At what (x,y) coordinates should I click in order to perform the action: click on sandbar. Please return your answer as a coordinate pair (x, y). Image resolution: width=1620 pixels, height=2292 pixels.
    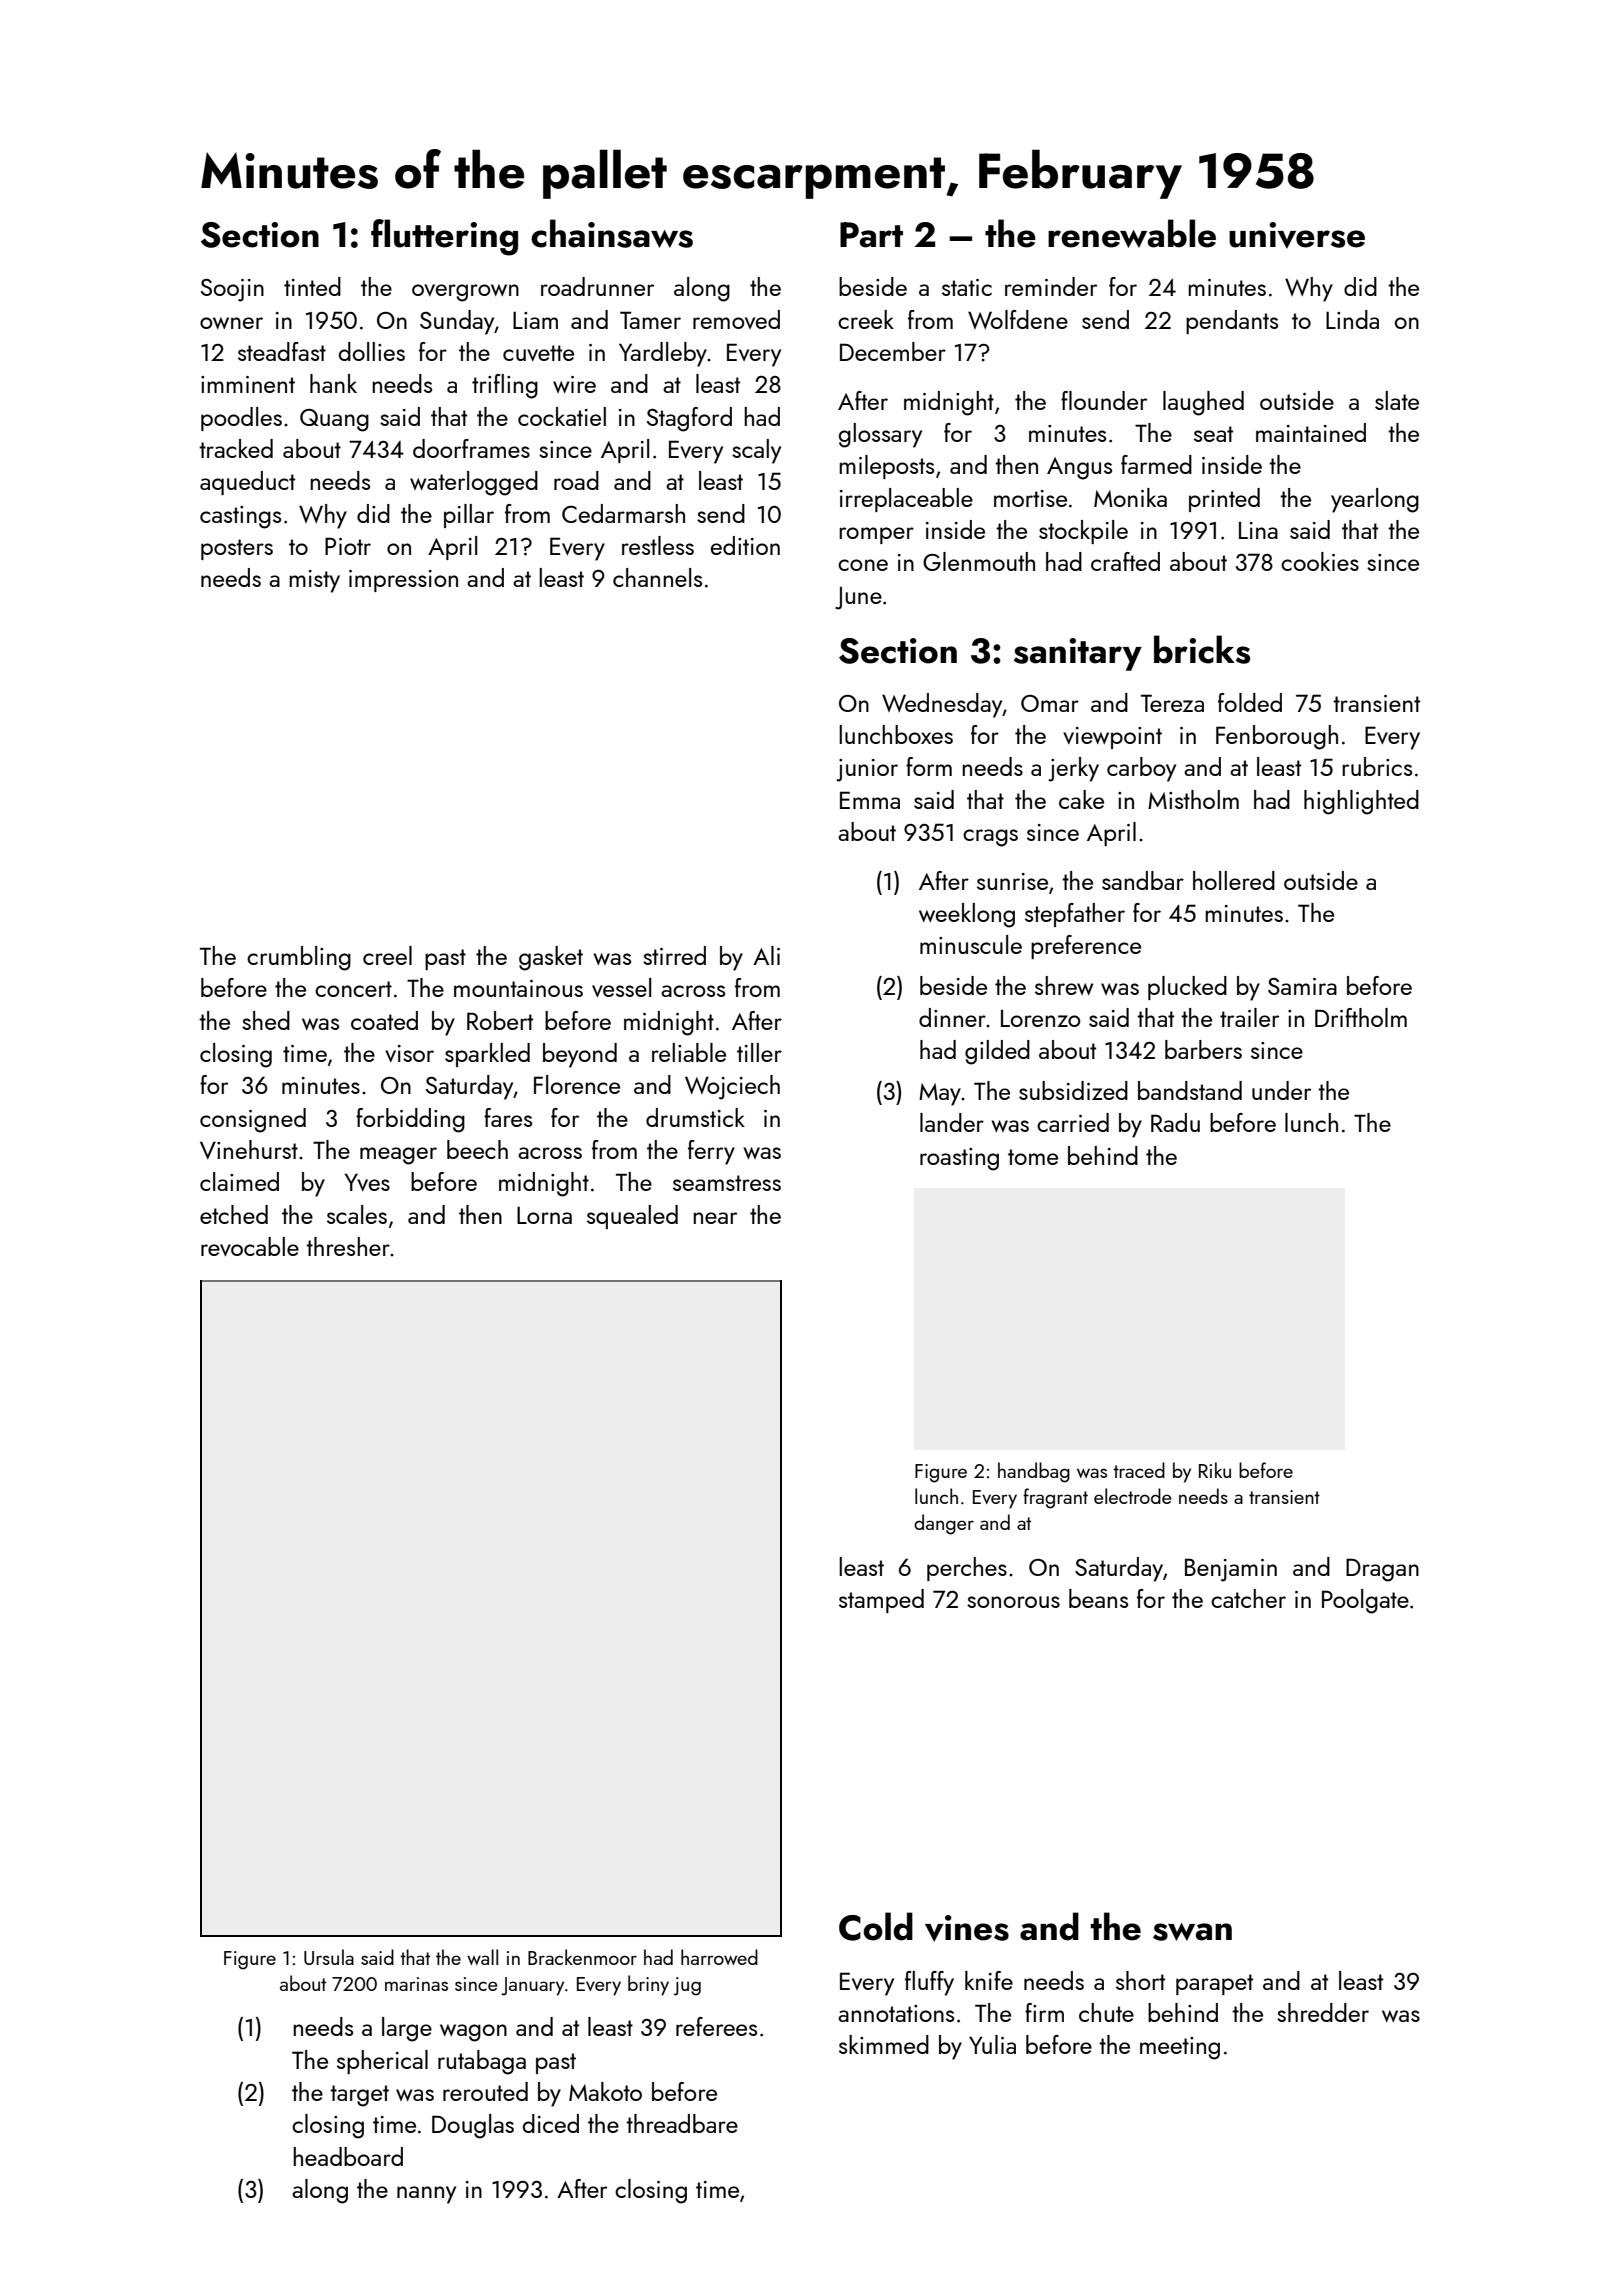
    Looking at the image, I should click on (1143, 880).
